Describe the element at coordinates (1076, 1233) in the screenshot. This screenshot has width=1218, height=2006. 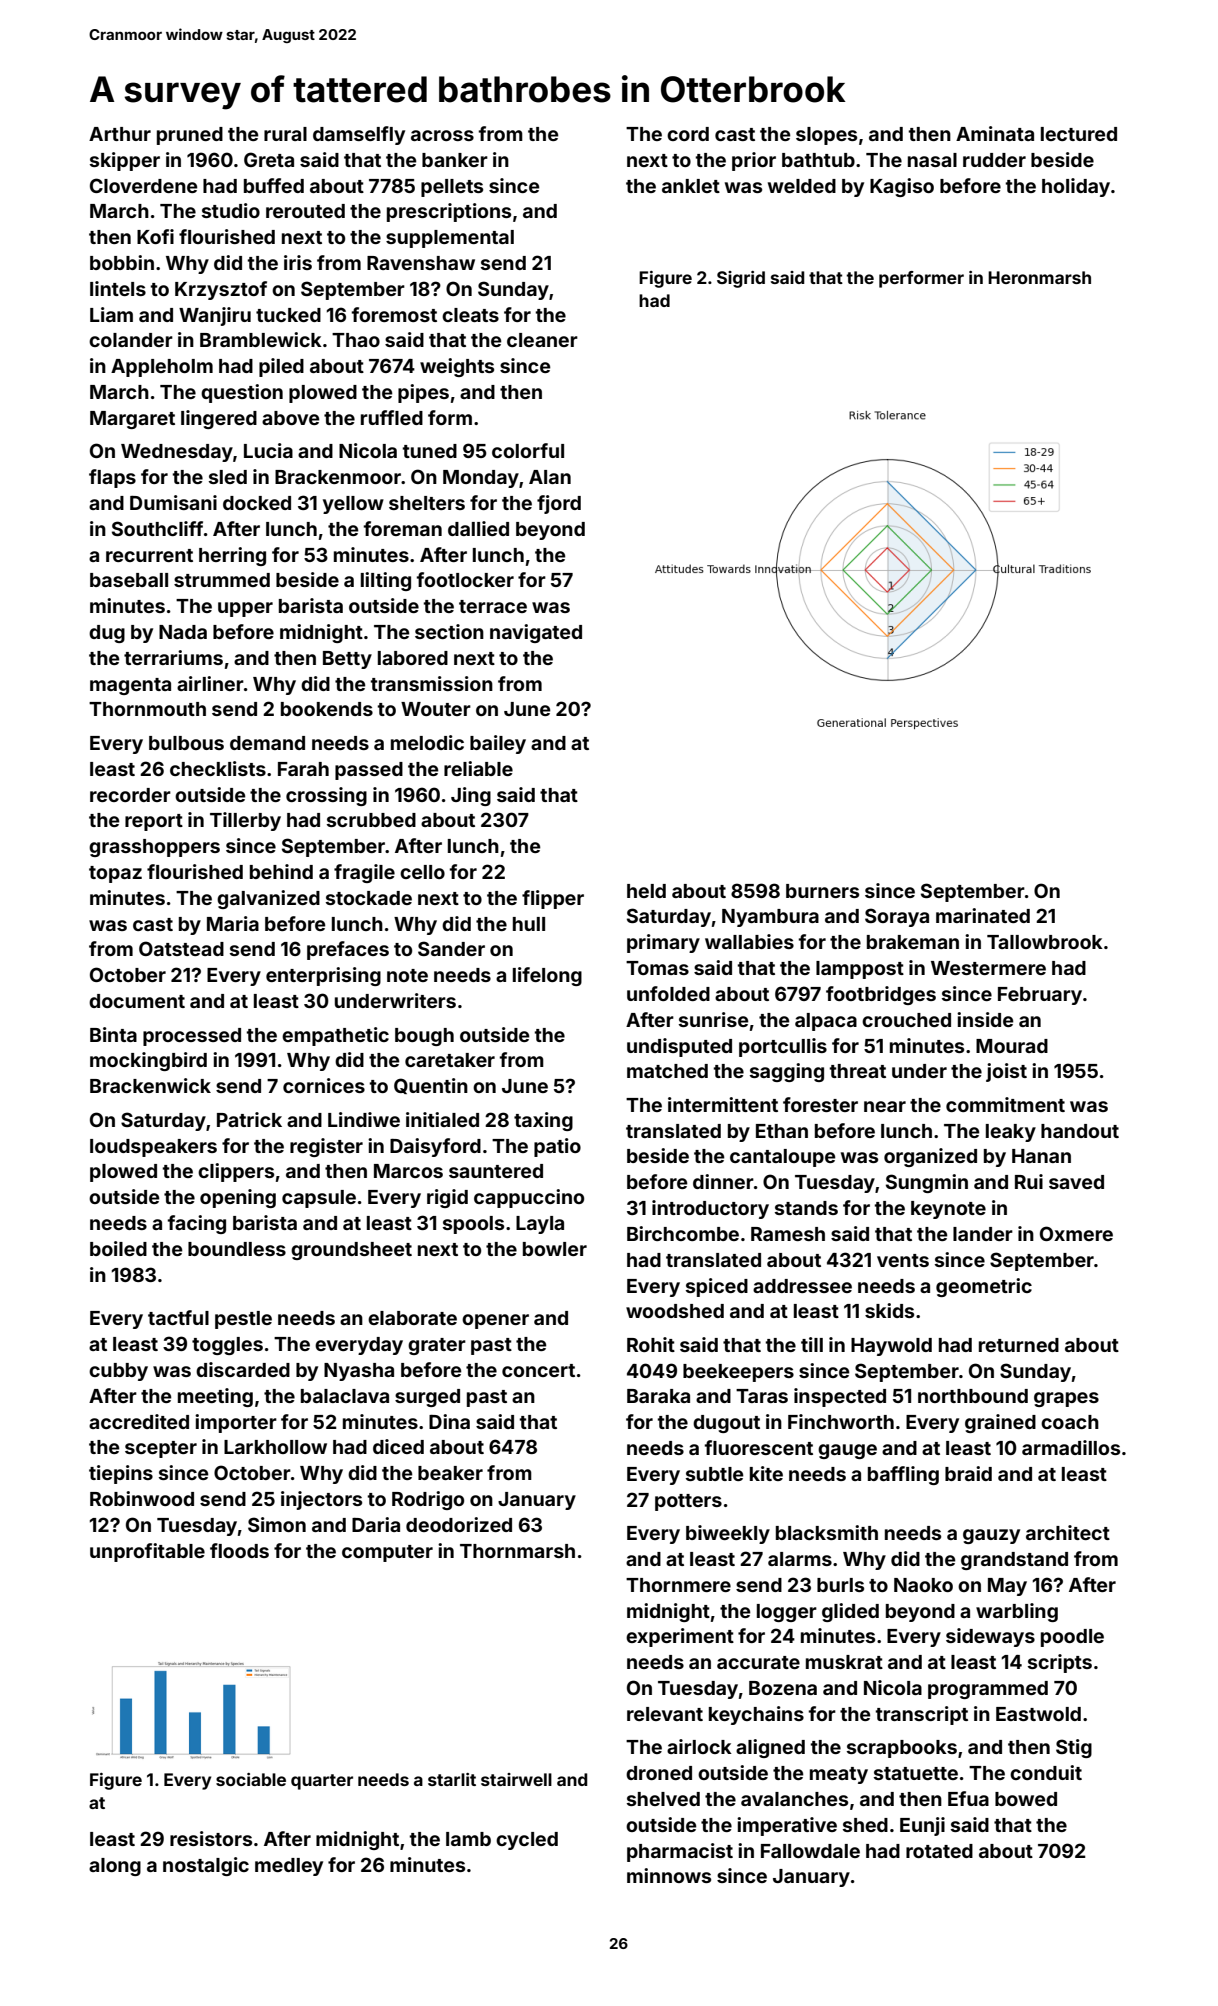
I see `Oxmere` at that location.
